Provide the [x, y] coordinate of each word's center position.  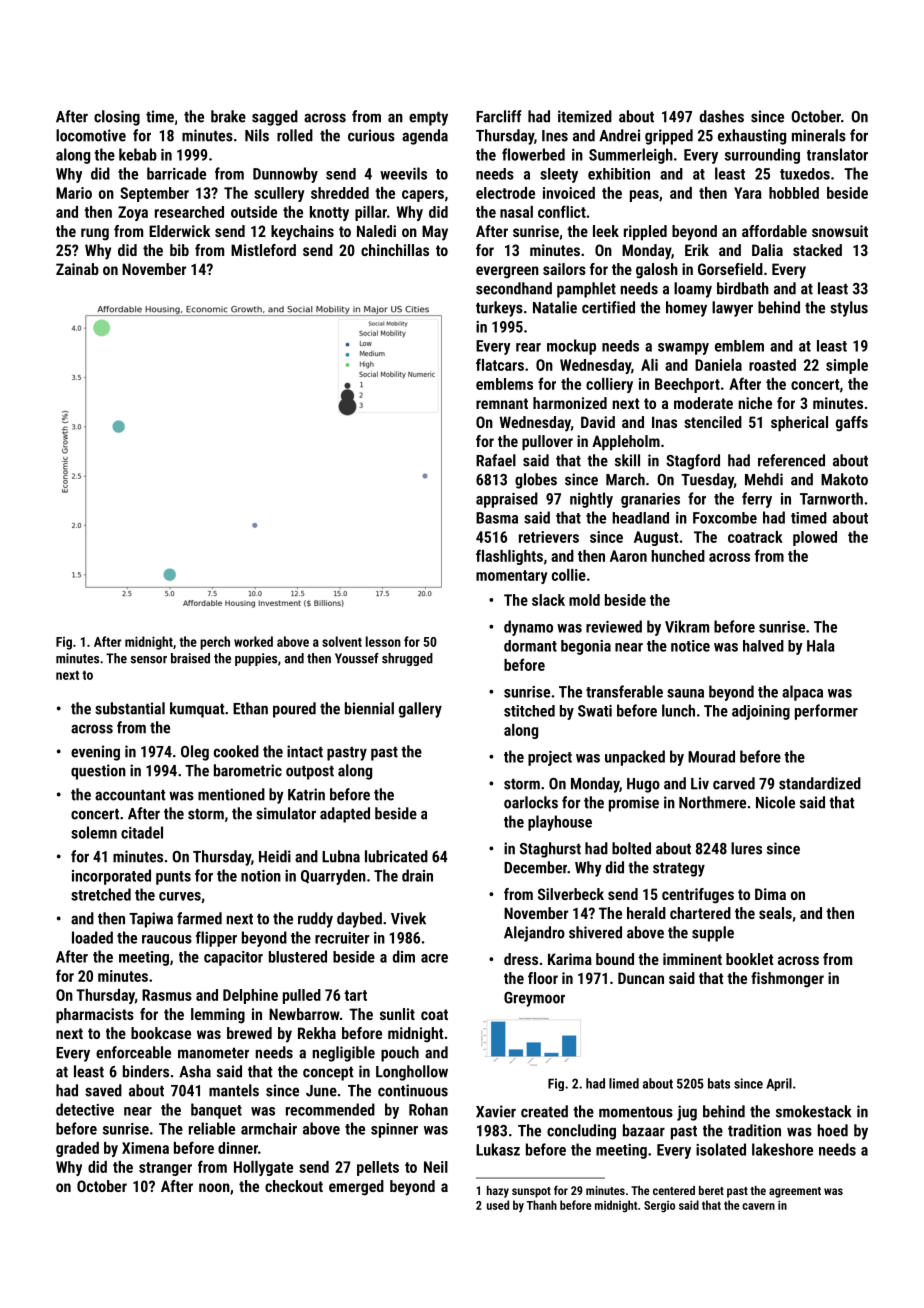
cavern [758, 1206]
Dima [770, 894]
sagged [275, 118]
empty [428, 119]
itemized [585, 116]
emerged [356, 1188]
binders [146, 1071]
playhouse [560, 823]
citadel [142, 832]
